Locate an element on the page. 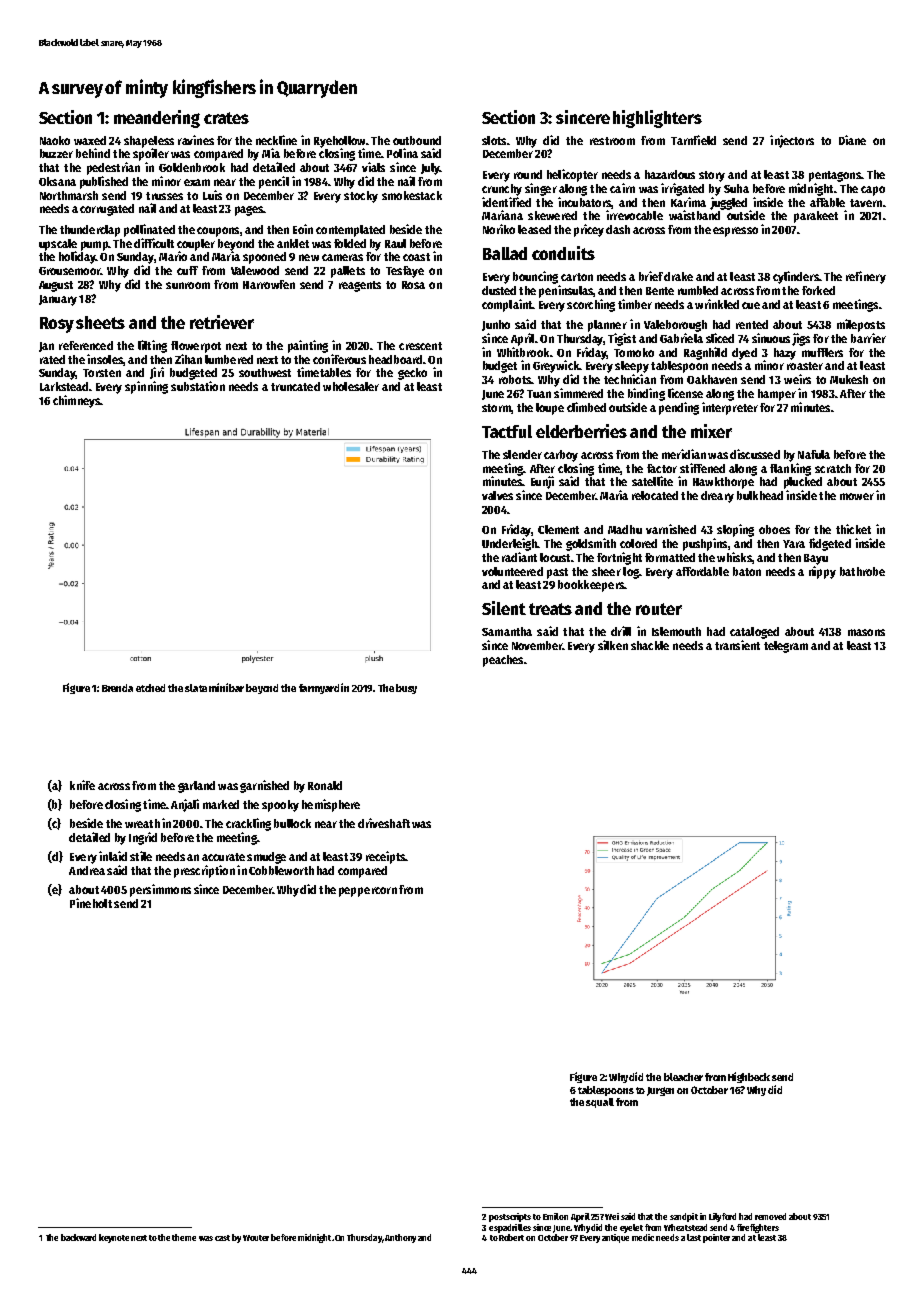 This image has height=1308, width=924. contemplated is located at coordinates (350, 231).
